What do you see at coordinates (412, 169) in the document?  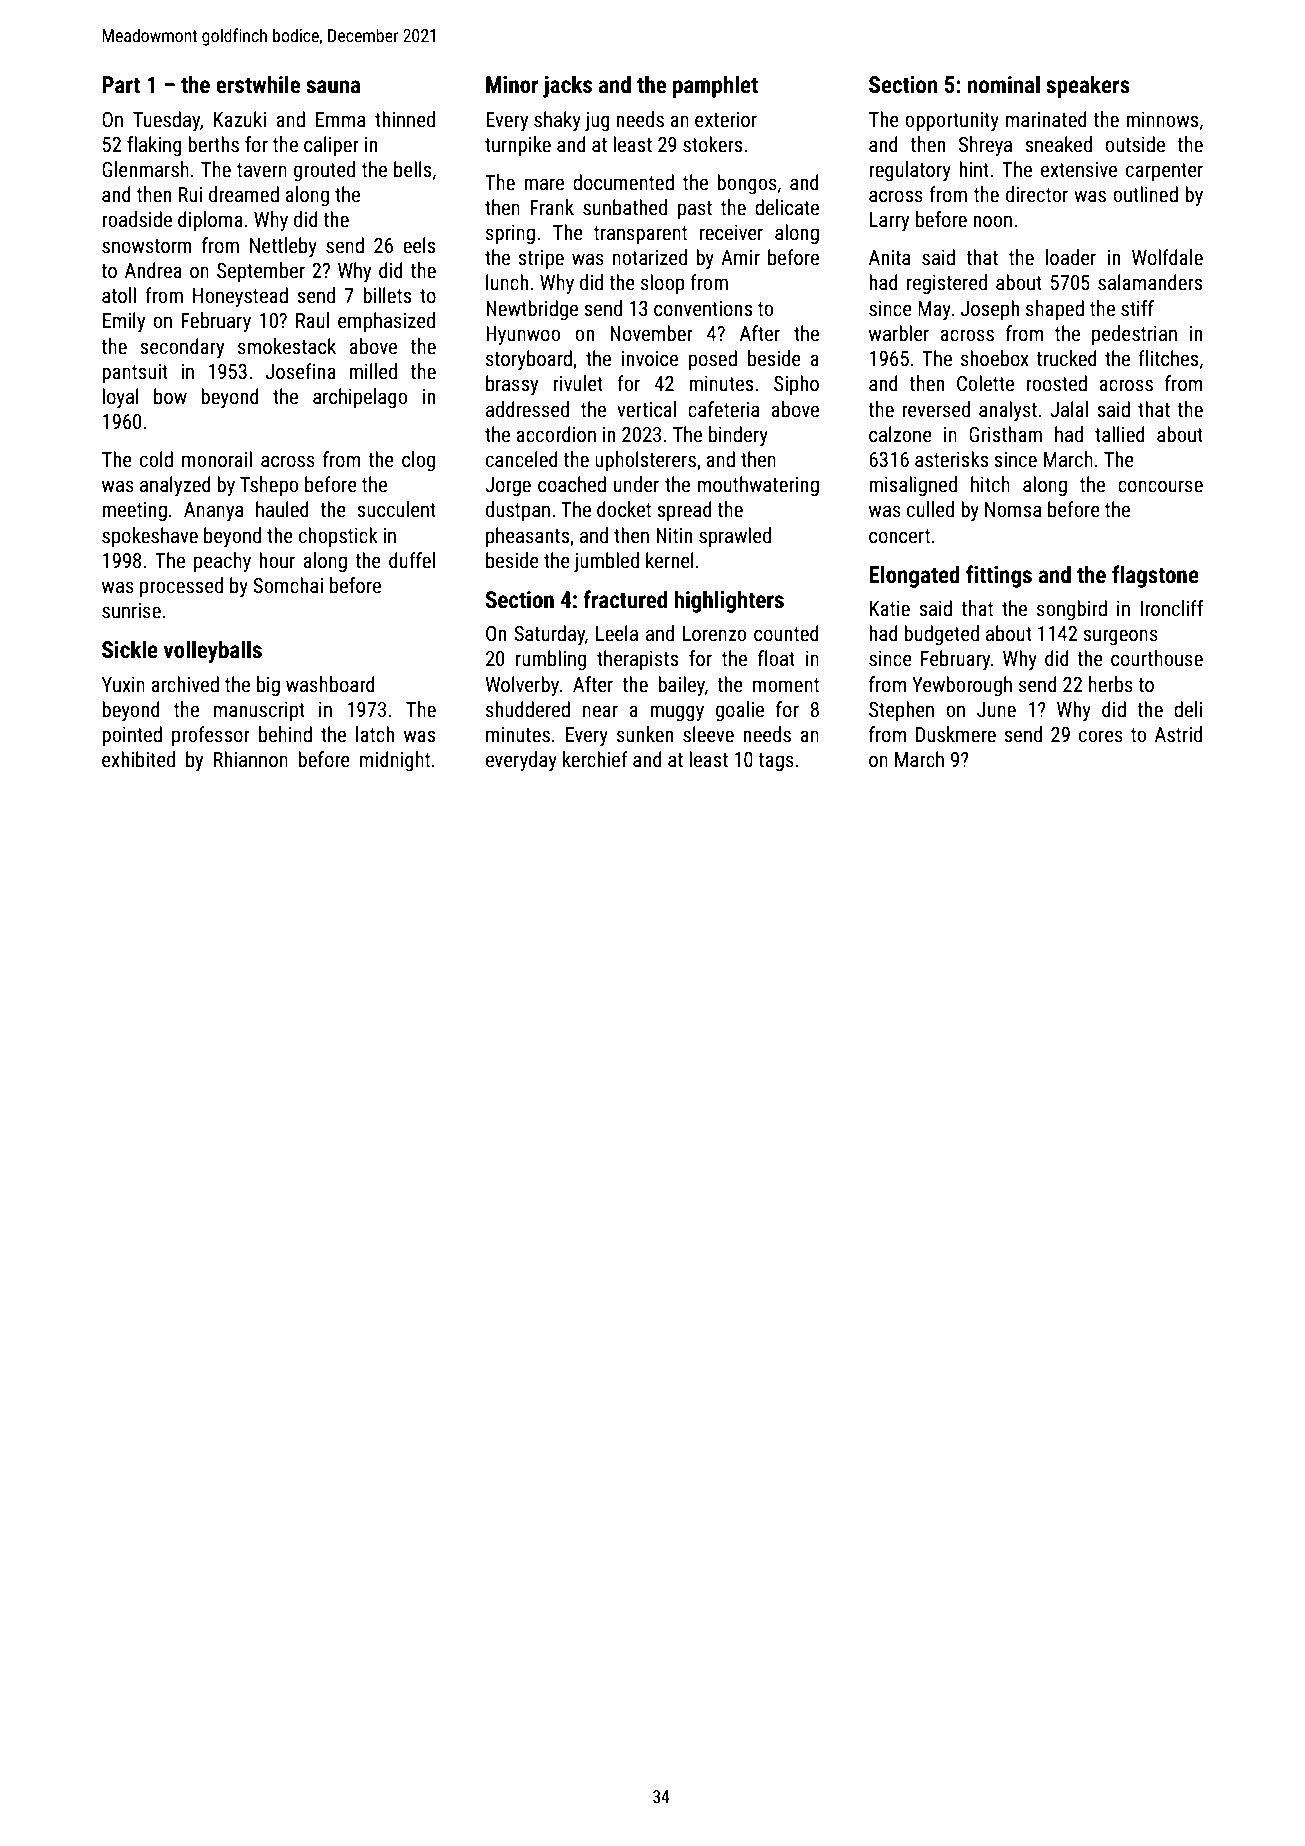 I see `bells` at bounding box center [412, 169].
